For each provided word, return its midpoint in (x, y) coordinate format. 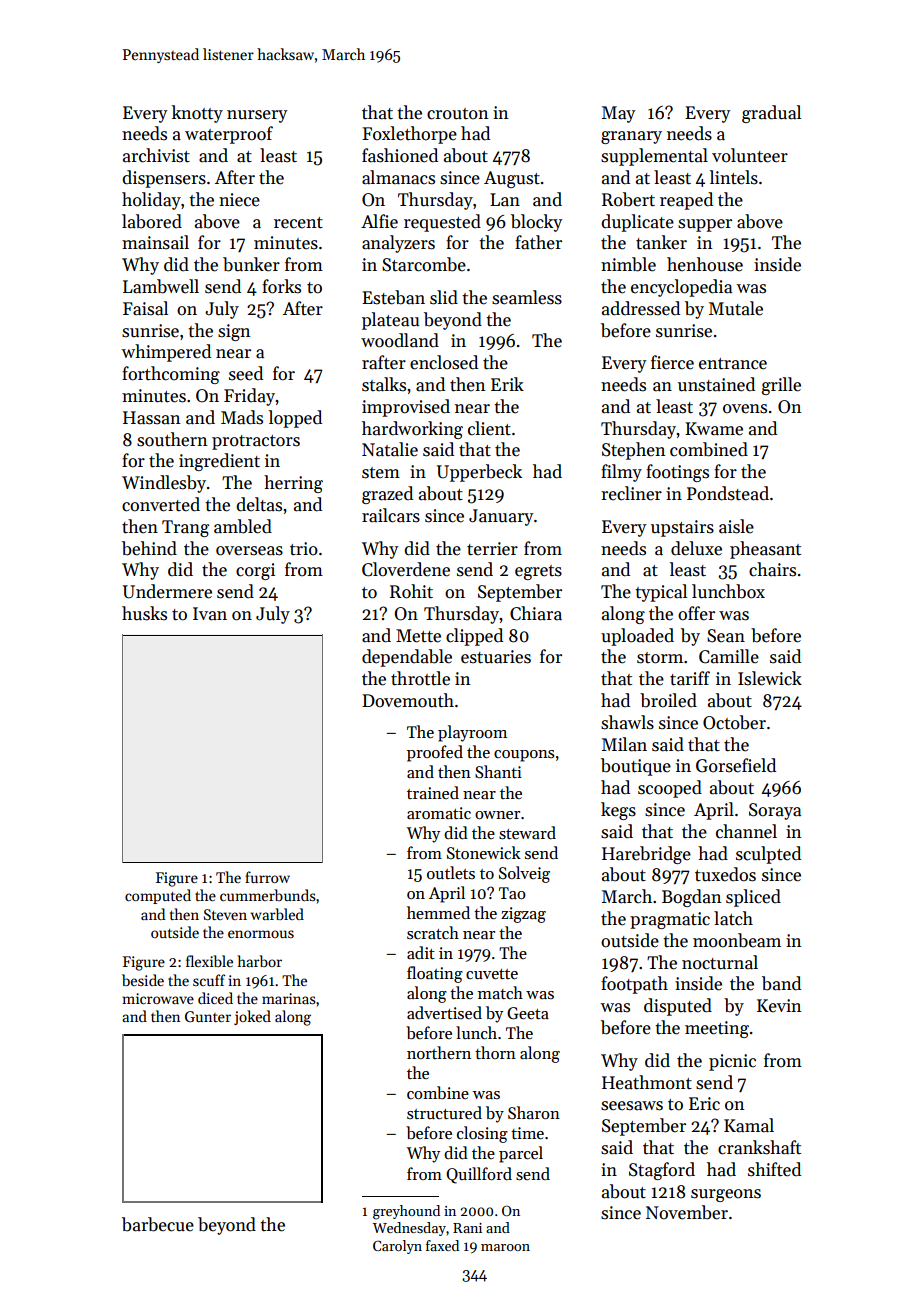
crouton (457, 114)
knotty (197, 114)
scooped (670, 789)
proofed (435, 753)
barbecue (158, 1224)
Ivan (210, 614)
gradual (771, 114)
